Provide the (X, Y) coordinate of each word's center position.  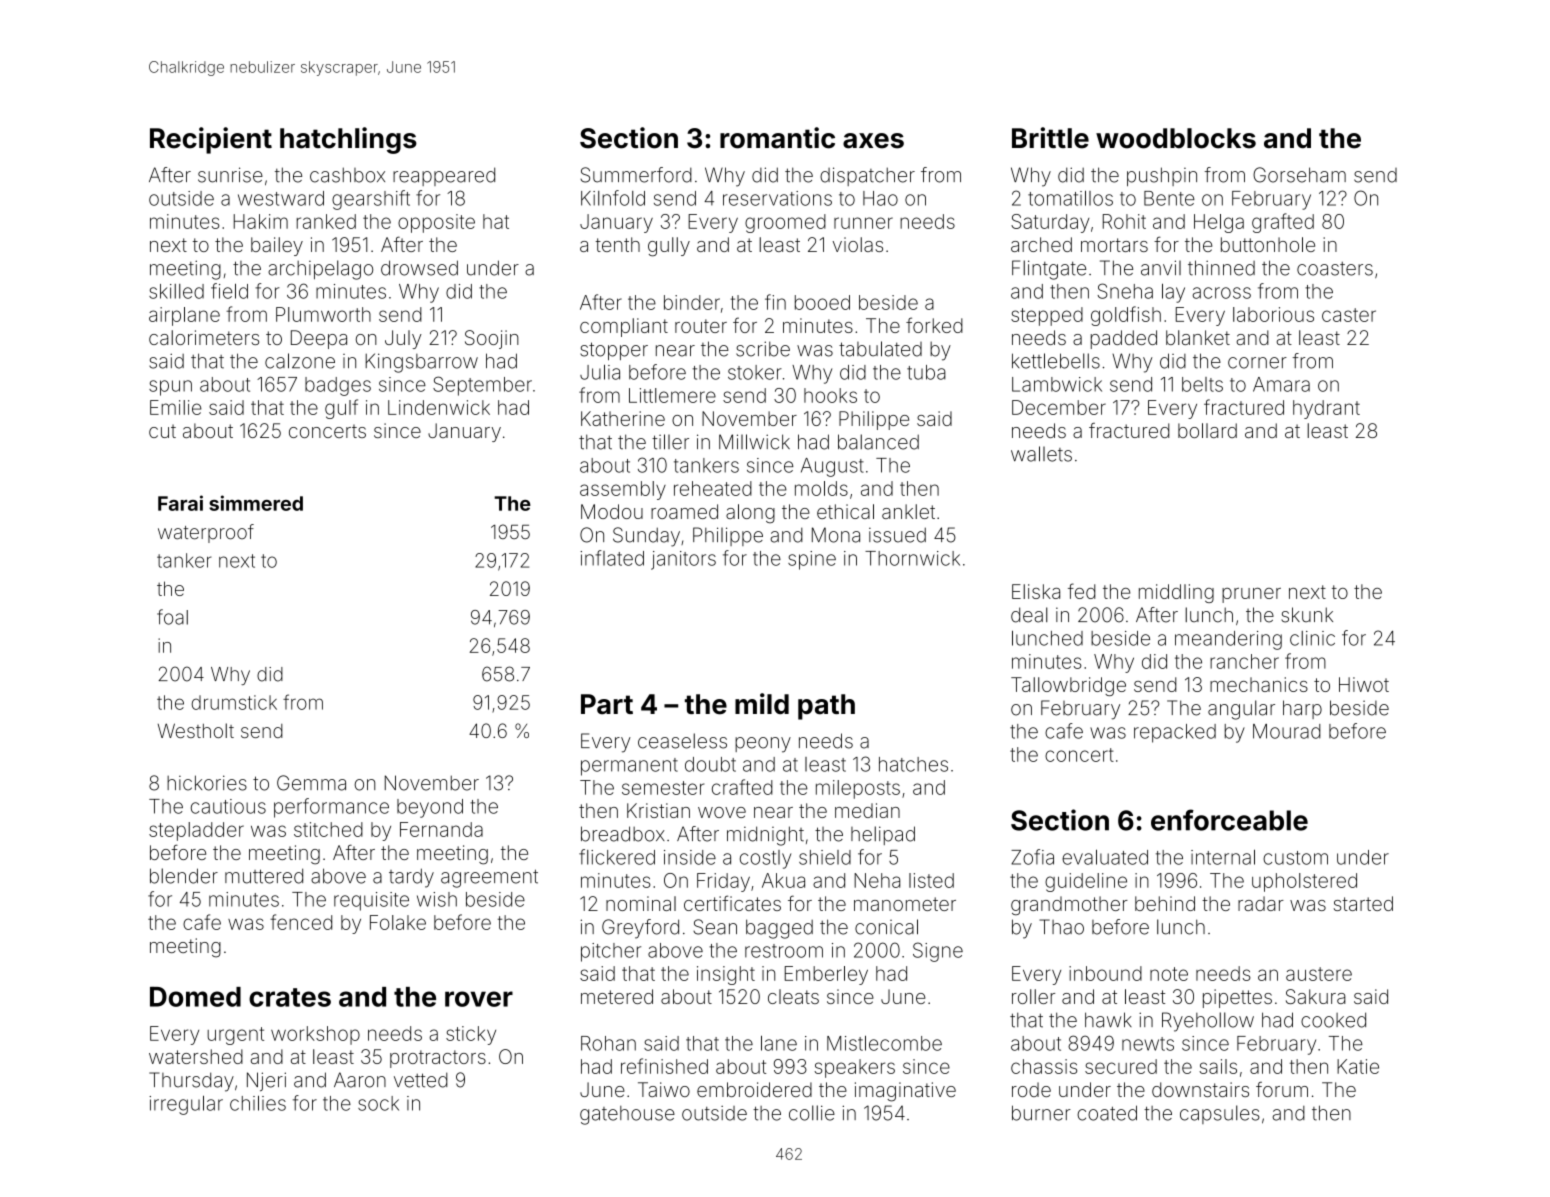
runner (863, 223)
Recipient (211, 140)
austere (1319, 974)
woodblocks (1176, 138)
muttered (264, 876)
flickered (617, 857)
